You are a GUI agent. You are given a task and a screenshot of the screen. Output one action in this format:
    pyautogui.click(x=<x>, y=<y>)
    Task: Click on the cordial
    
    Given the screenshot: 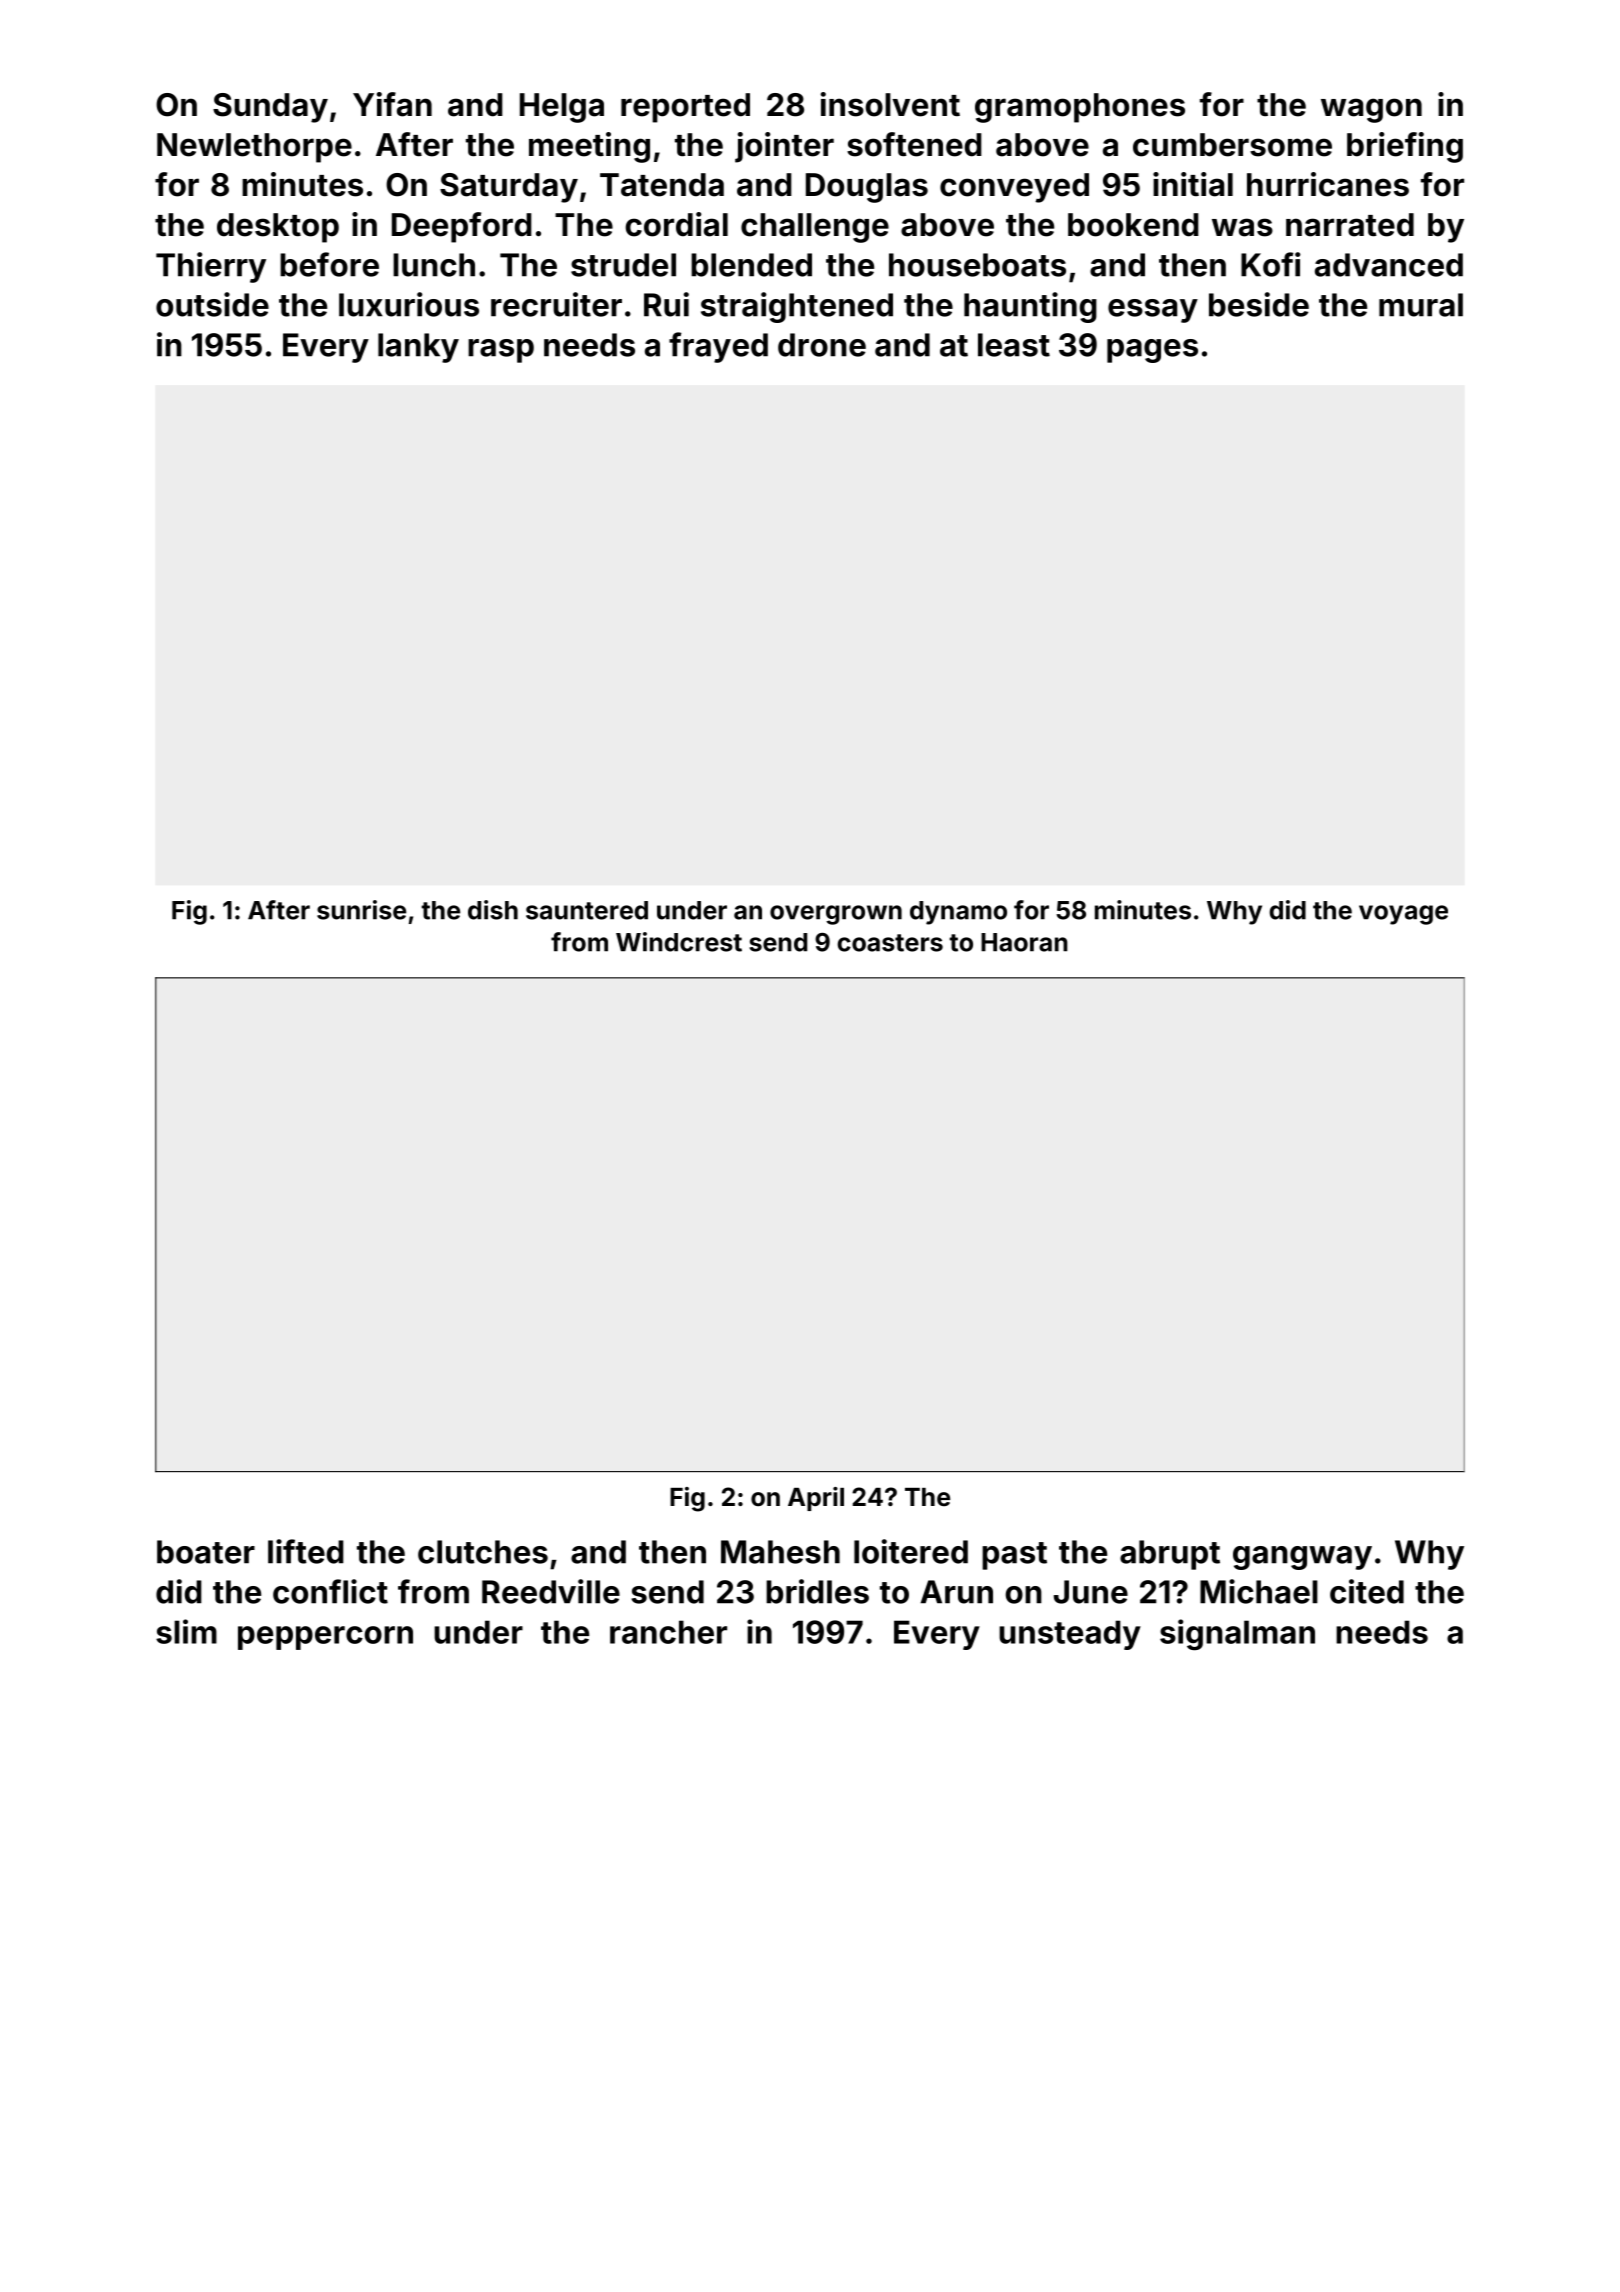 What is the action you would take?
    pyautogui.click(x=676, y=224)
